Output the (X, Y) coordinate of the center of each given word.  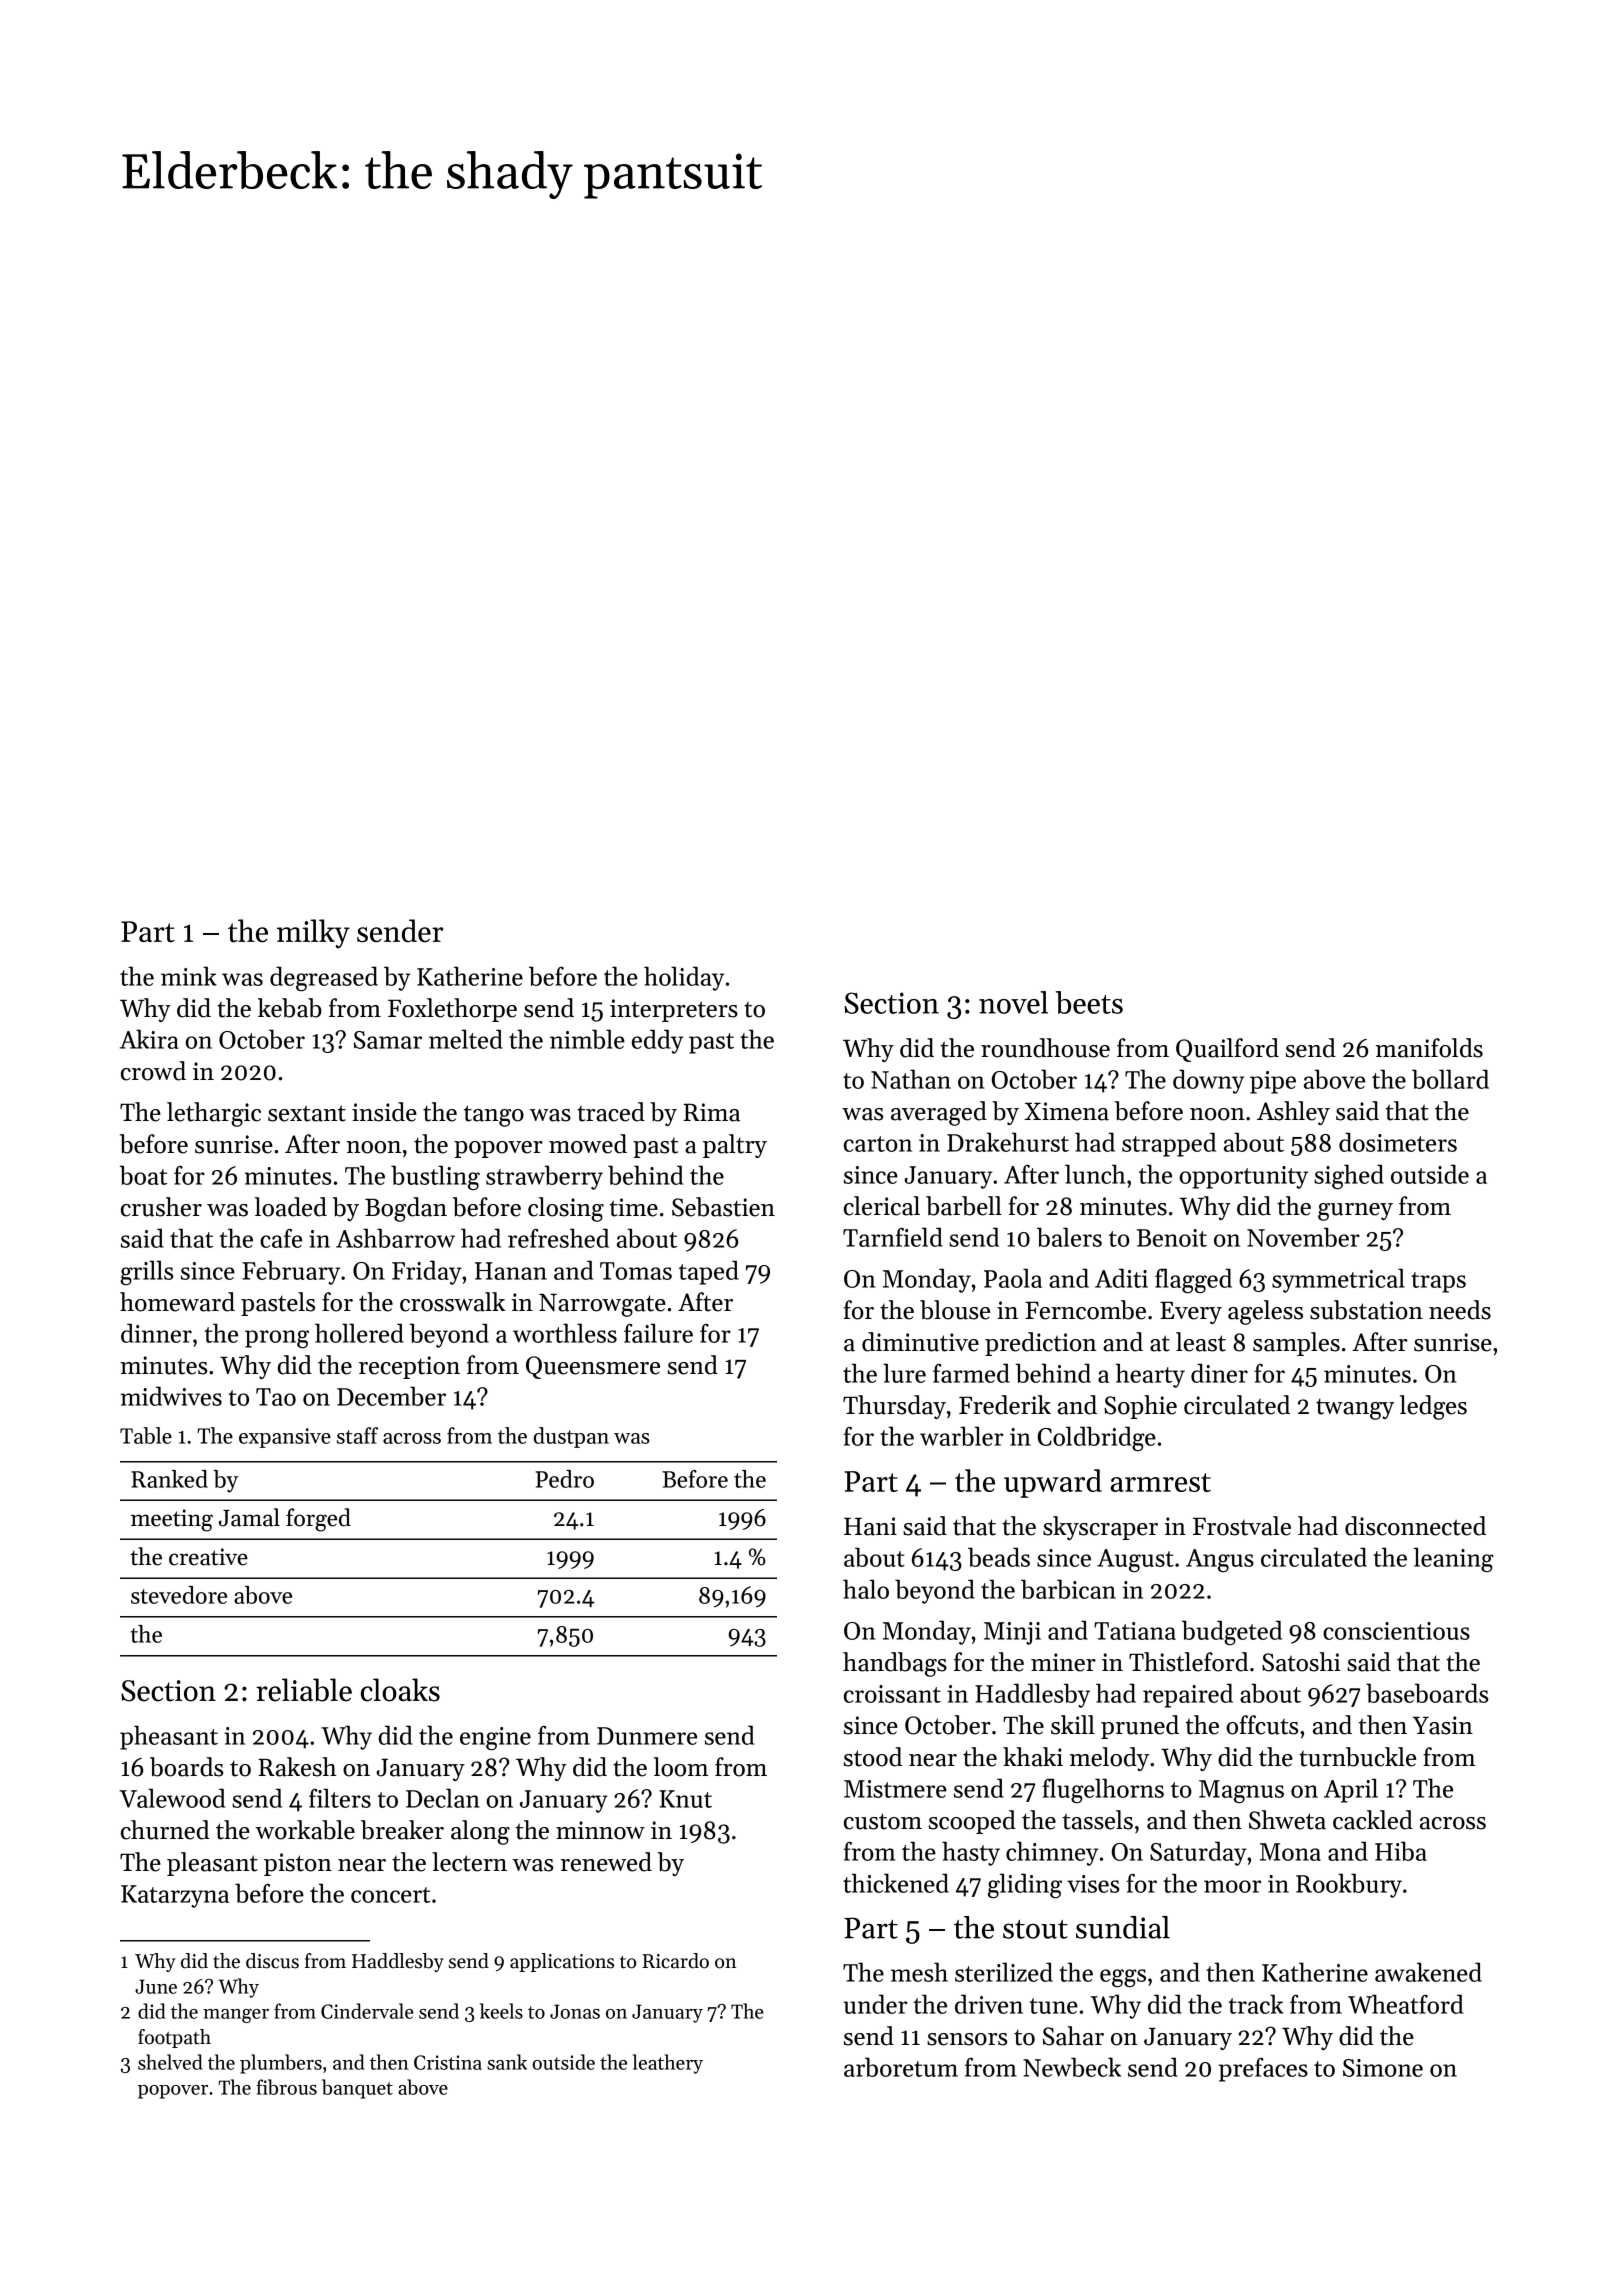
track (1256, 2004)
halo (866, 1589)
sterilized (1004, 1972)
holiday (684, 978)
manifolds (1429, 1048)
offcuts (1262, 1725)
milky (313, 934)
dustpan (571, 1437)
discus (272, 1961)
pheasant (169, 1737)
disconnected (1415, 1526)
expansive (285, 1438)
